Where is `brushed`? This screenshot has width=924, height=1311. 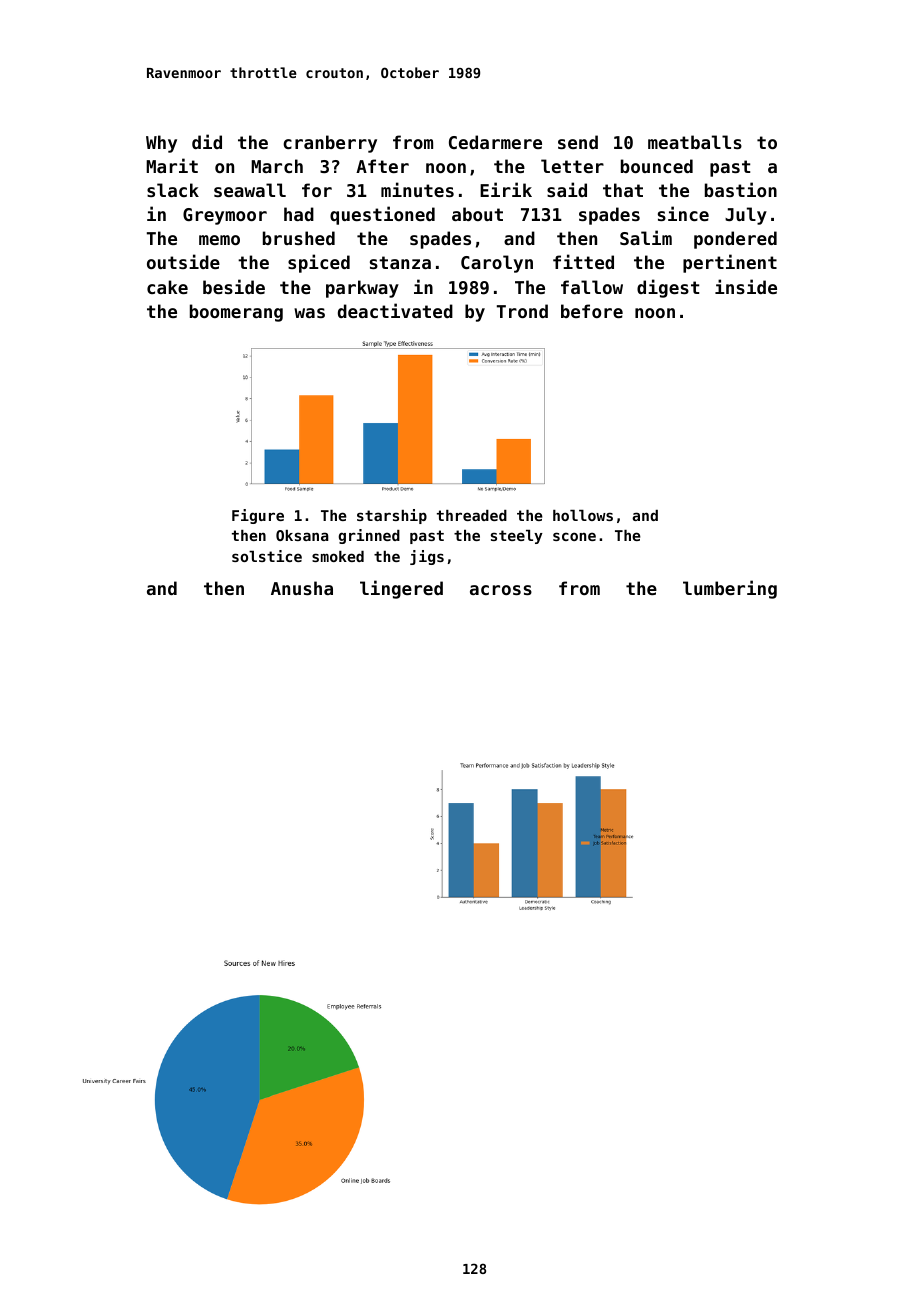 brushed is located at coordinates (299, 238).
